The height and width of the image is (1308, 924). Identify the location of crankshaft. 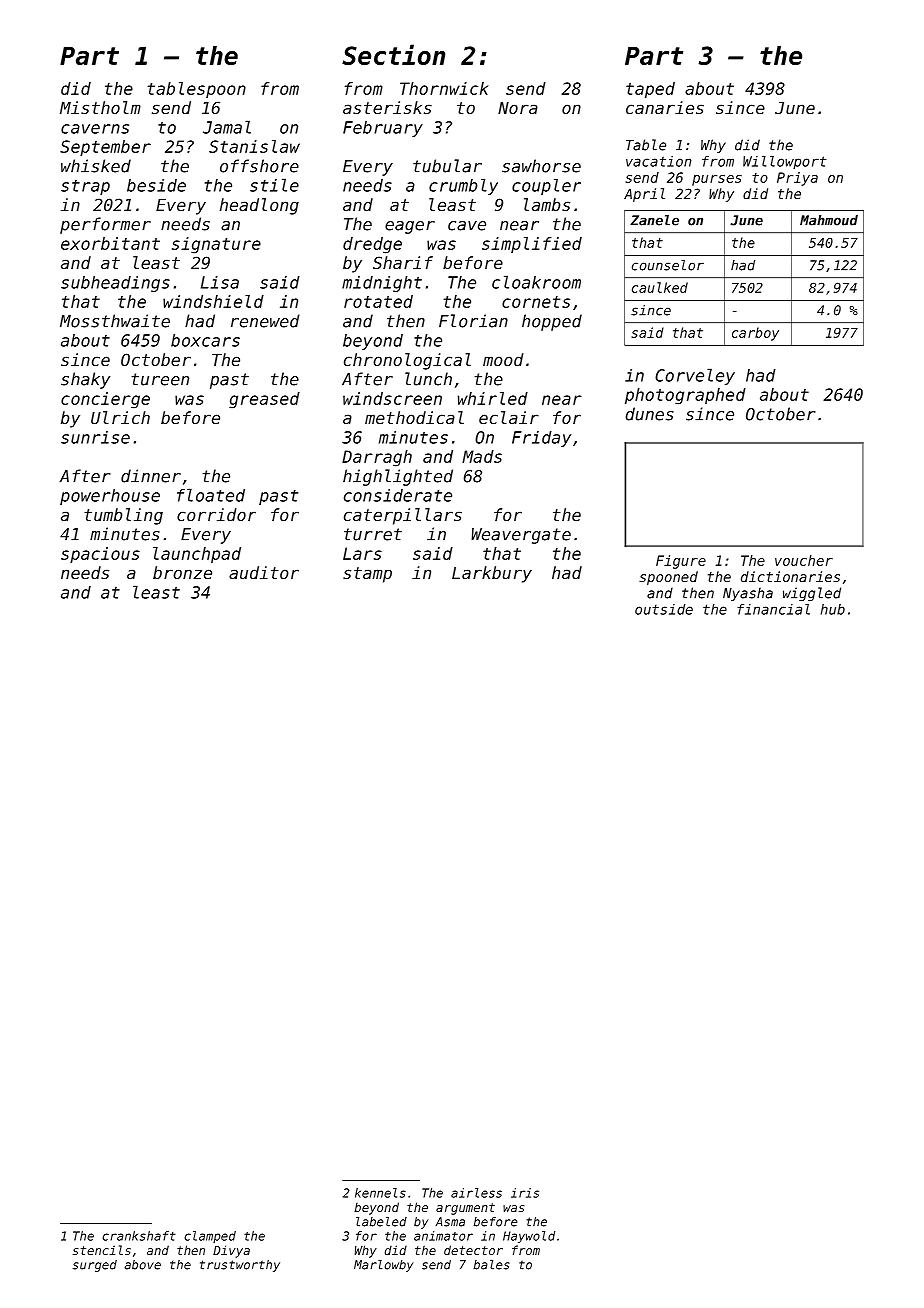
(139, 1236).
